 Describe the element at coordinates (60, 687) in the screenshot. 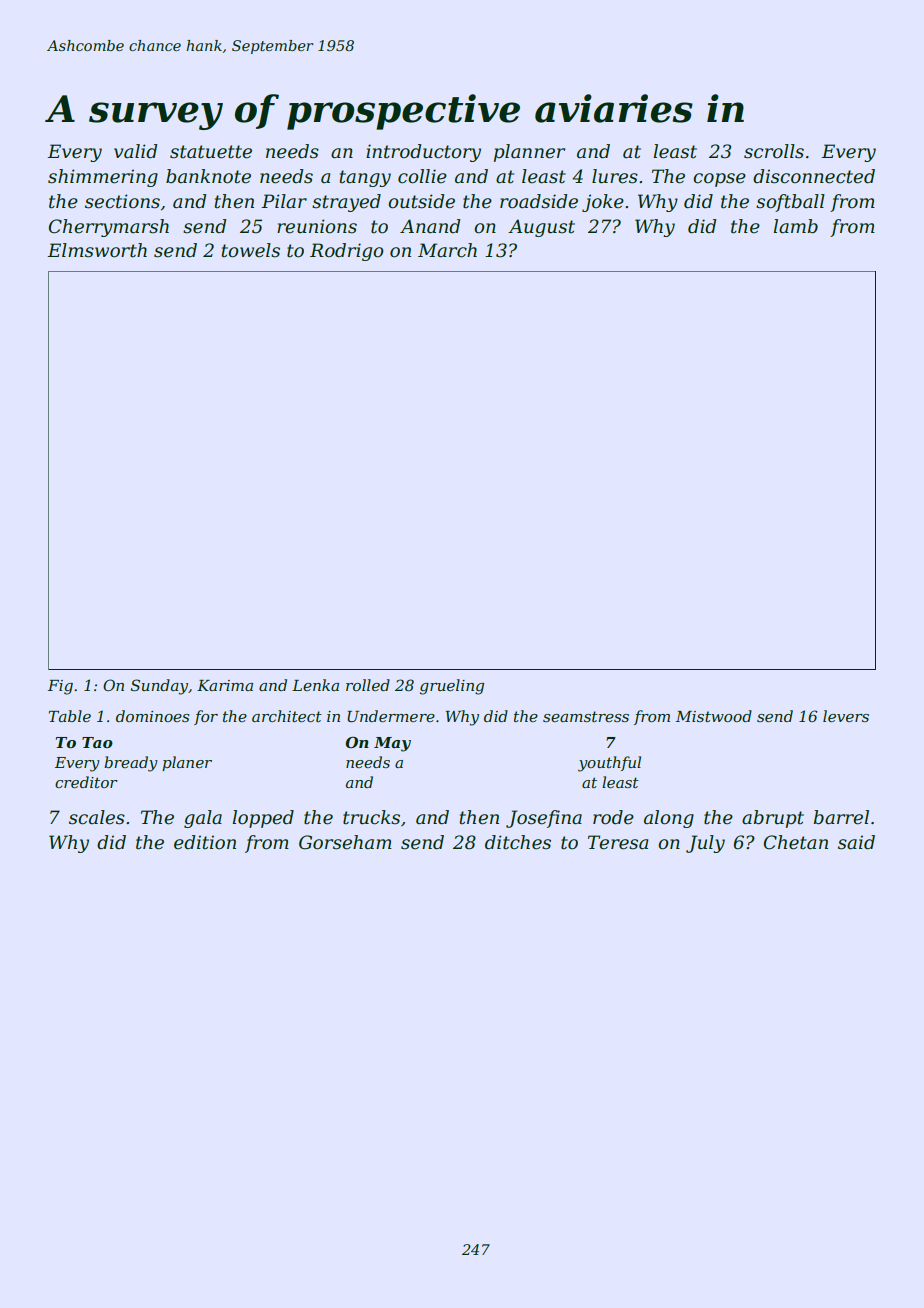

I see `Fig` at that location.
